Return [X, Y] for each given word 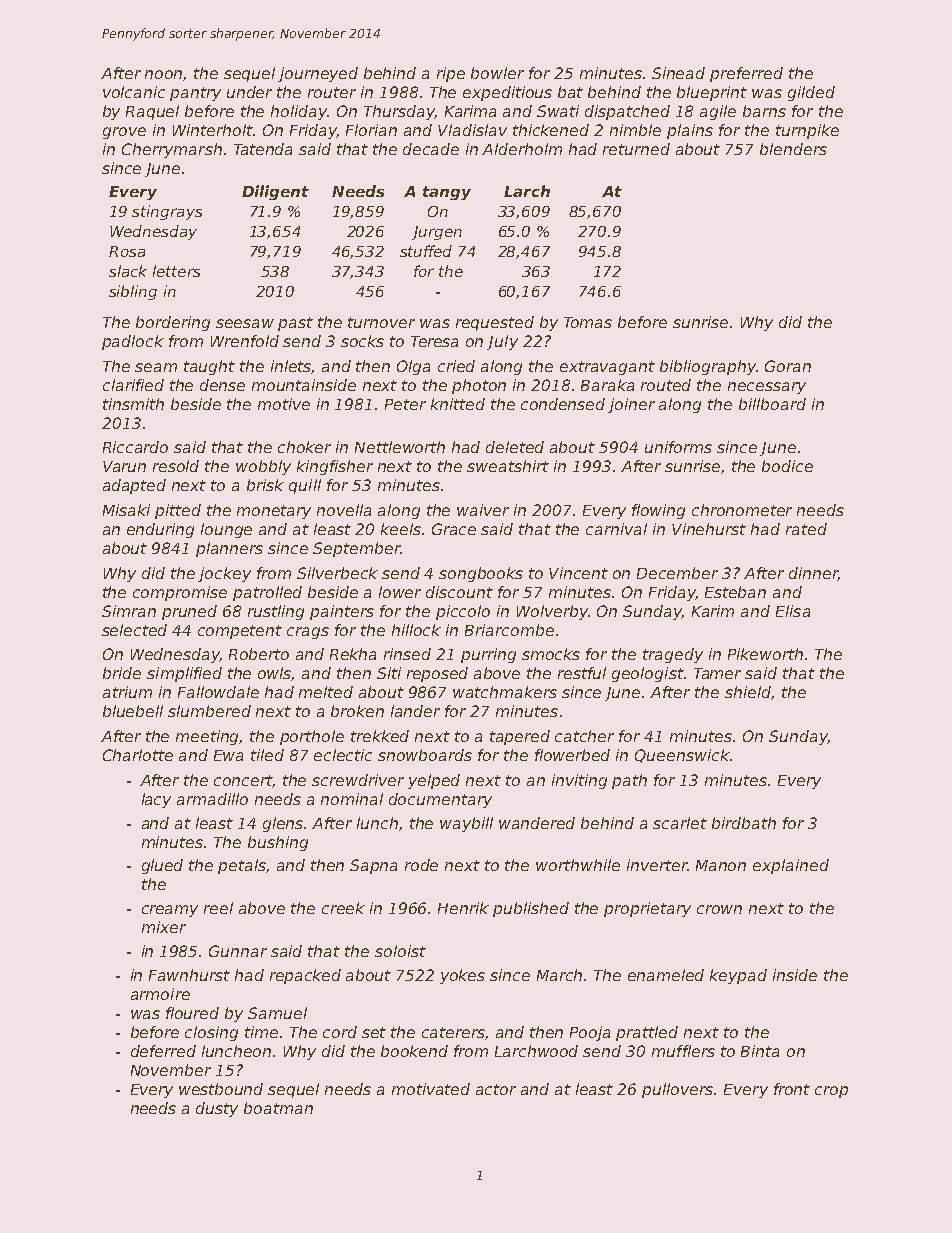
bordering [173, 323]
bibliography [708, 367]
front [792, 1089]
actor [496, 1089]
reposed [437, 674]
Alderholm [522, 149]
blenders [793, 149]
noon [164, 75]
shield [748, 692]
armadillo [212, 799]
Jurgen [437, 233]
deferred [163, 1051]
